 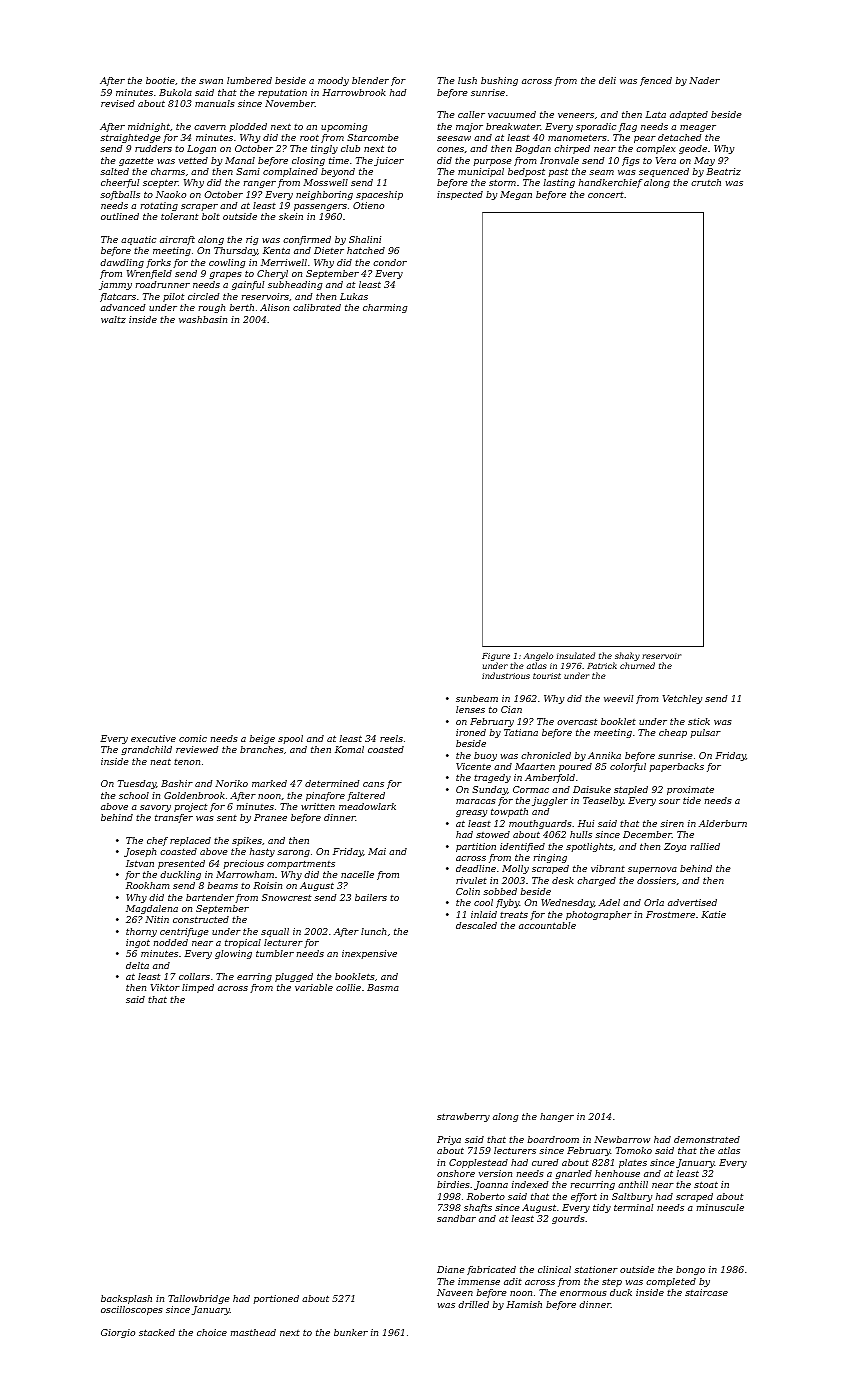 What do you see at coordinates (576, 655) in the screenshot?
I see `insulated` at bounding box center [576, 655].
